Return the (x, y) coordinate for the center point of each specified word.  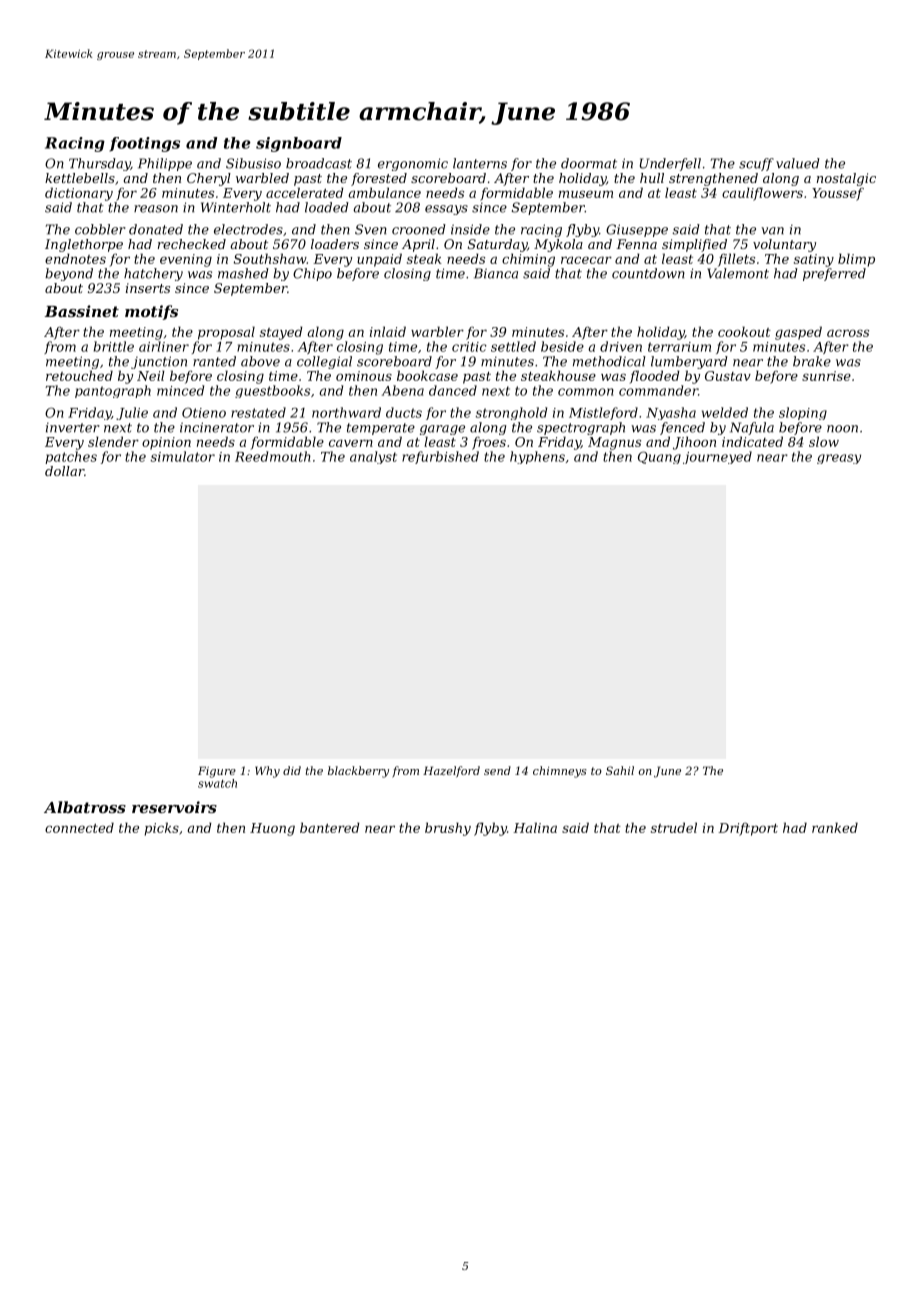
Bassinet (82, 311)
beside (562, 346)
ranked (835, 827)
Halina (535, 827)
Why (267, 772)
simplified (694, 245)
